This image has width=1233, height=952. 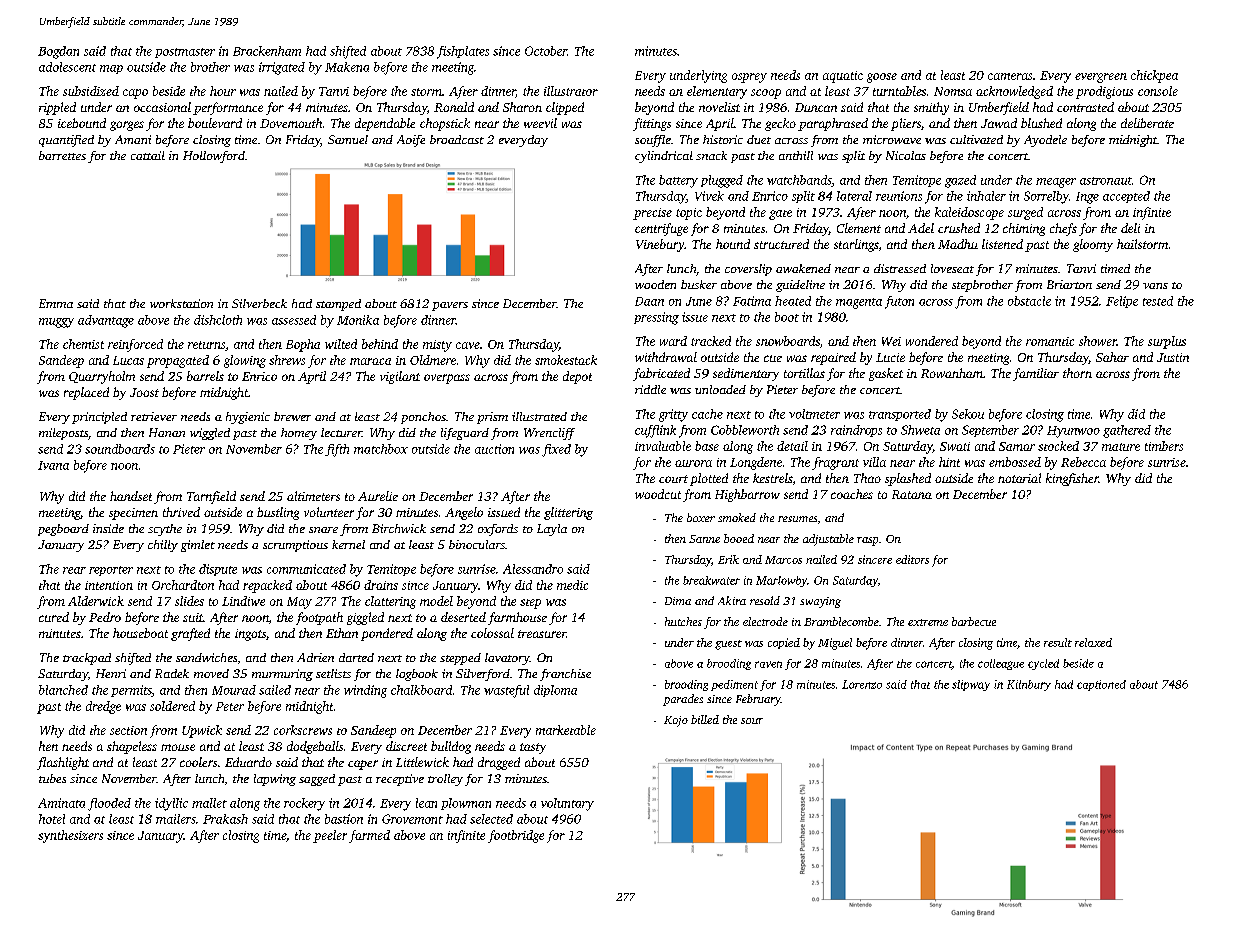 What do you see at coordinates (348, 544) in the image?
I see `kernel` at bounding box center [348, 544].
